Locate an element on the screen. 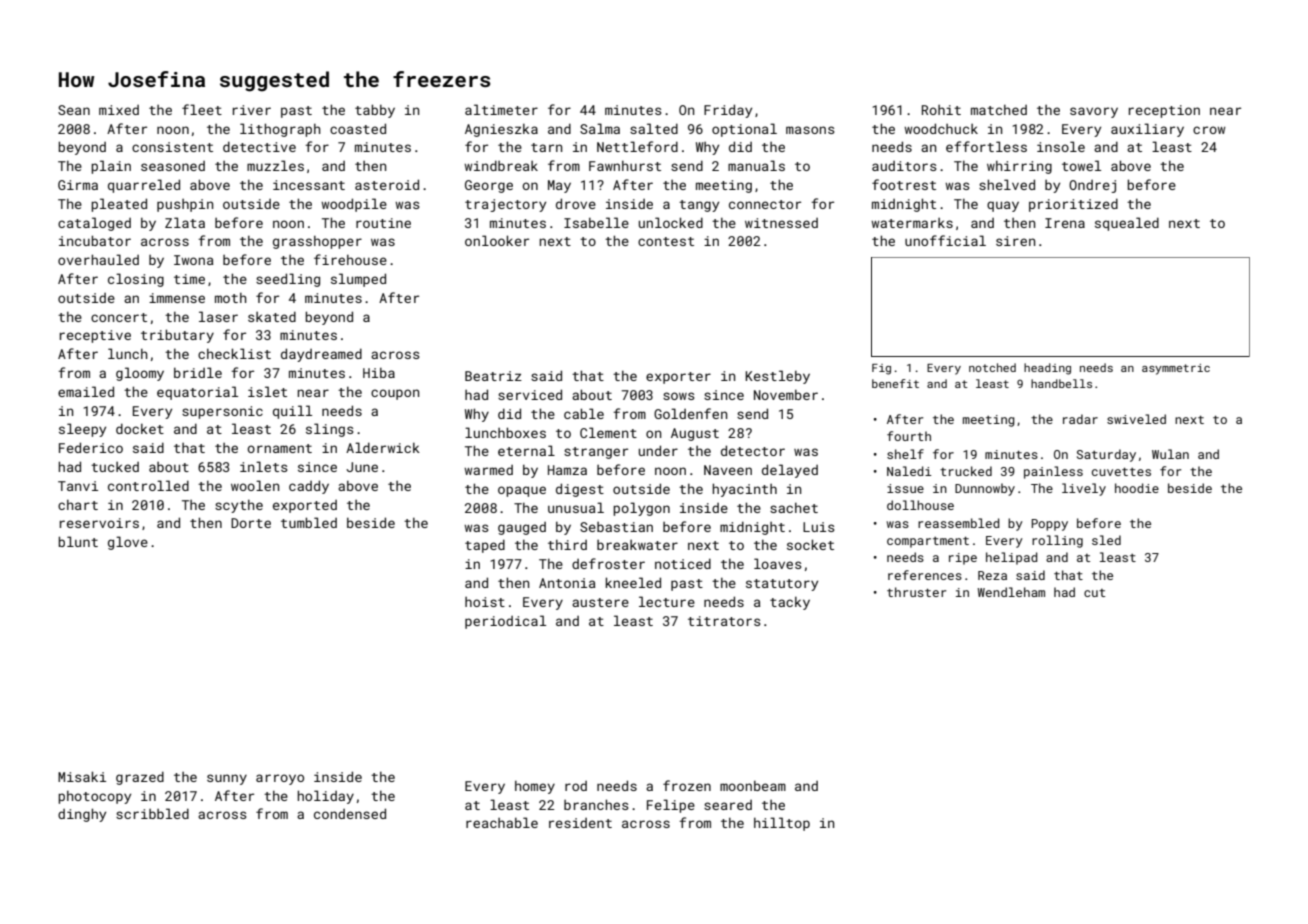  condensed is located at coordinates (350, 813).
